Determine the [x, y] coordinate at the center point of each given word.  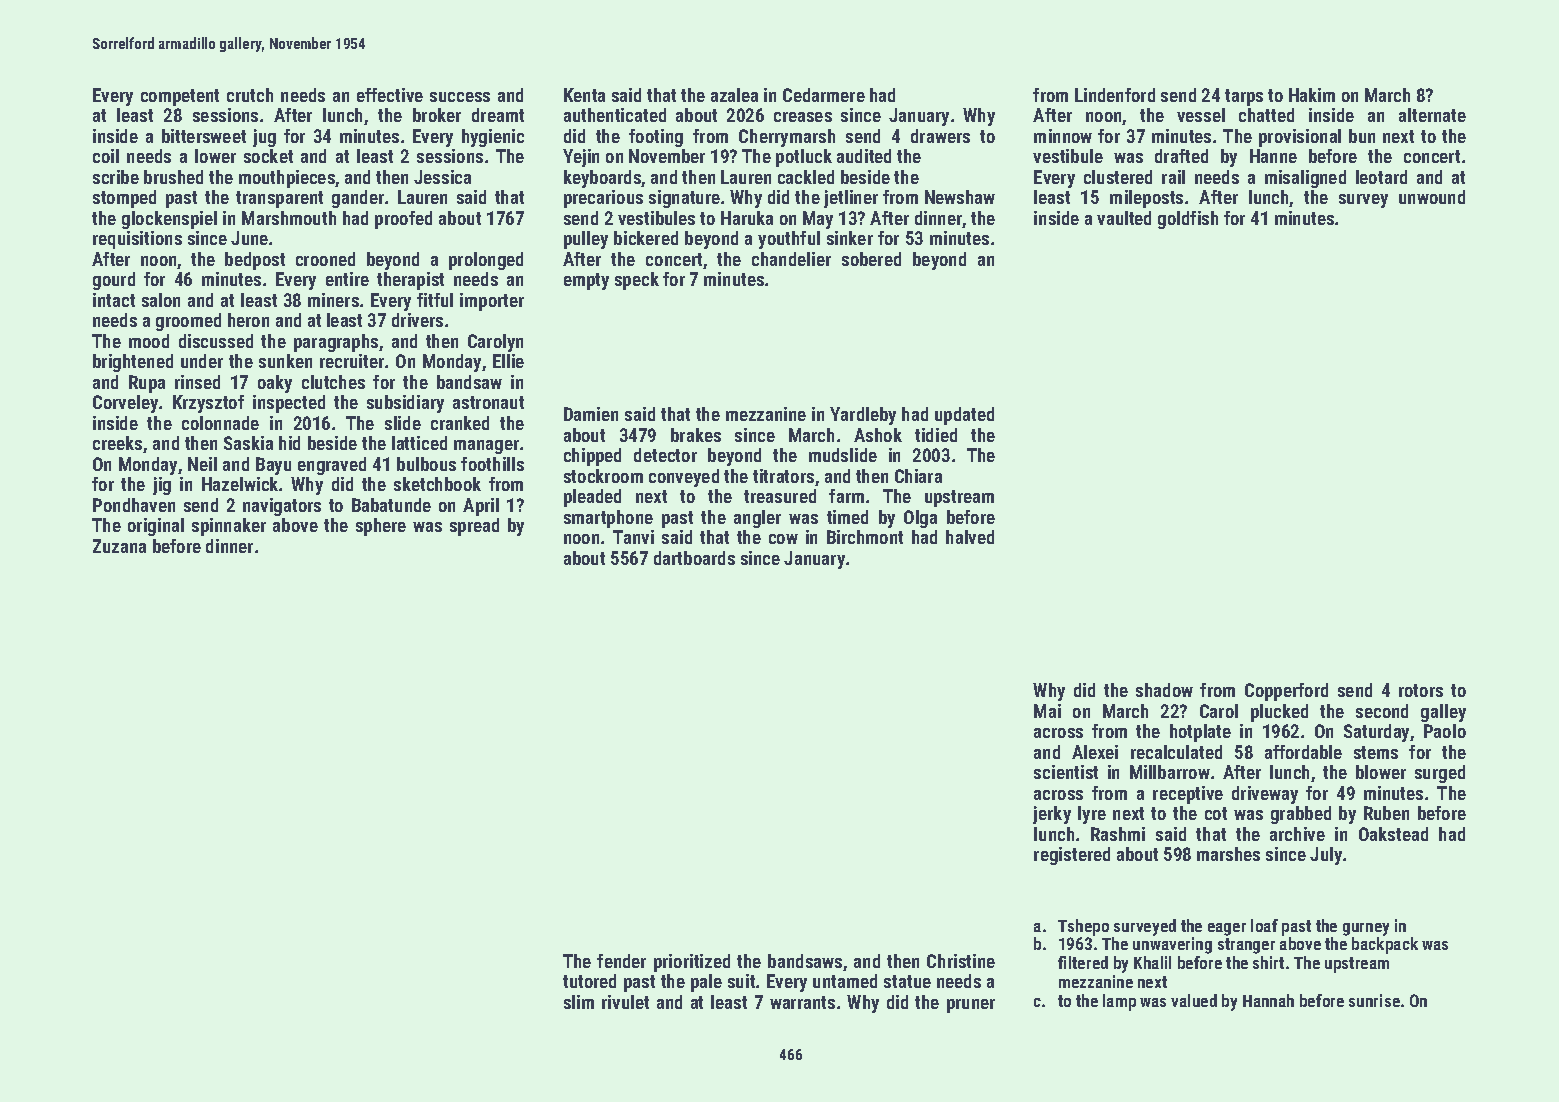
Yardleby [863, 416]
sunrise [1374, 1000]
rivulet [625, 1002]
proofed [403, 220]
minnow [1063, 136]
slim [579, 1002]
